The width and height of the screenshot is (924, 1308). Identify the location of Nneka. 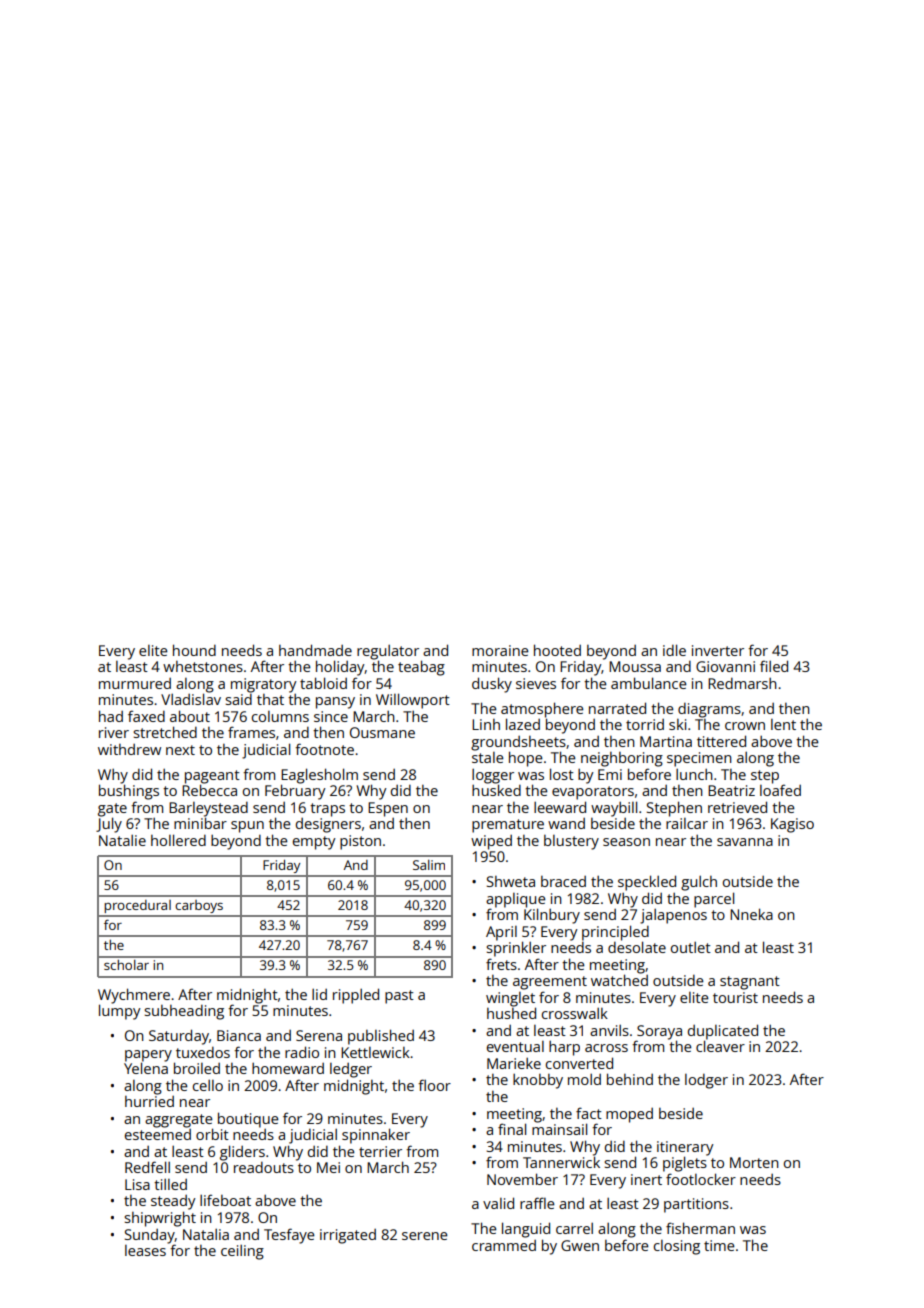
(751, 914).
